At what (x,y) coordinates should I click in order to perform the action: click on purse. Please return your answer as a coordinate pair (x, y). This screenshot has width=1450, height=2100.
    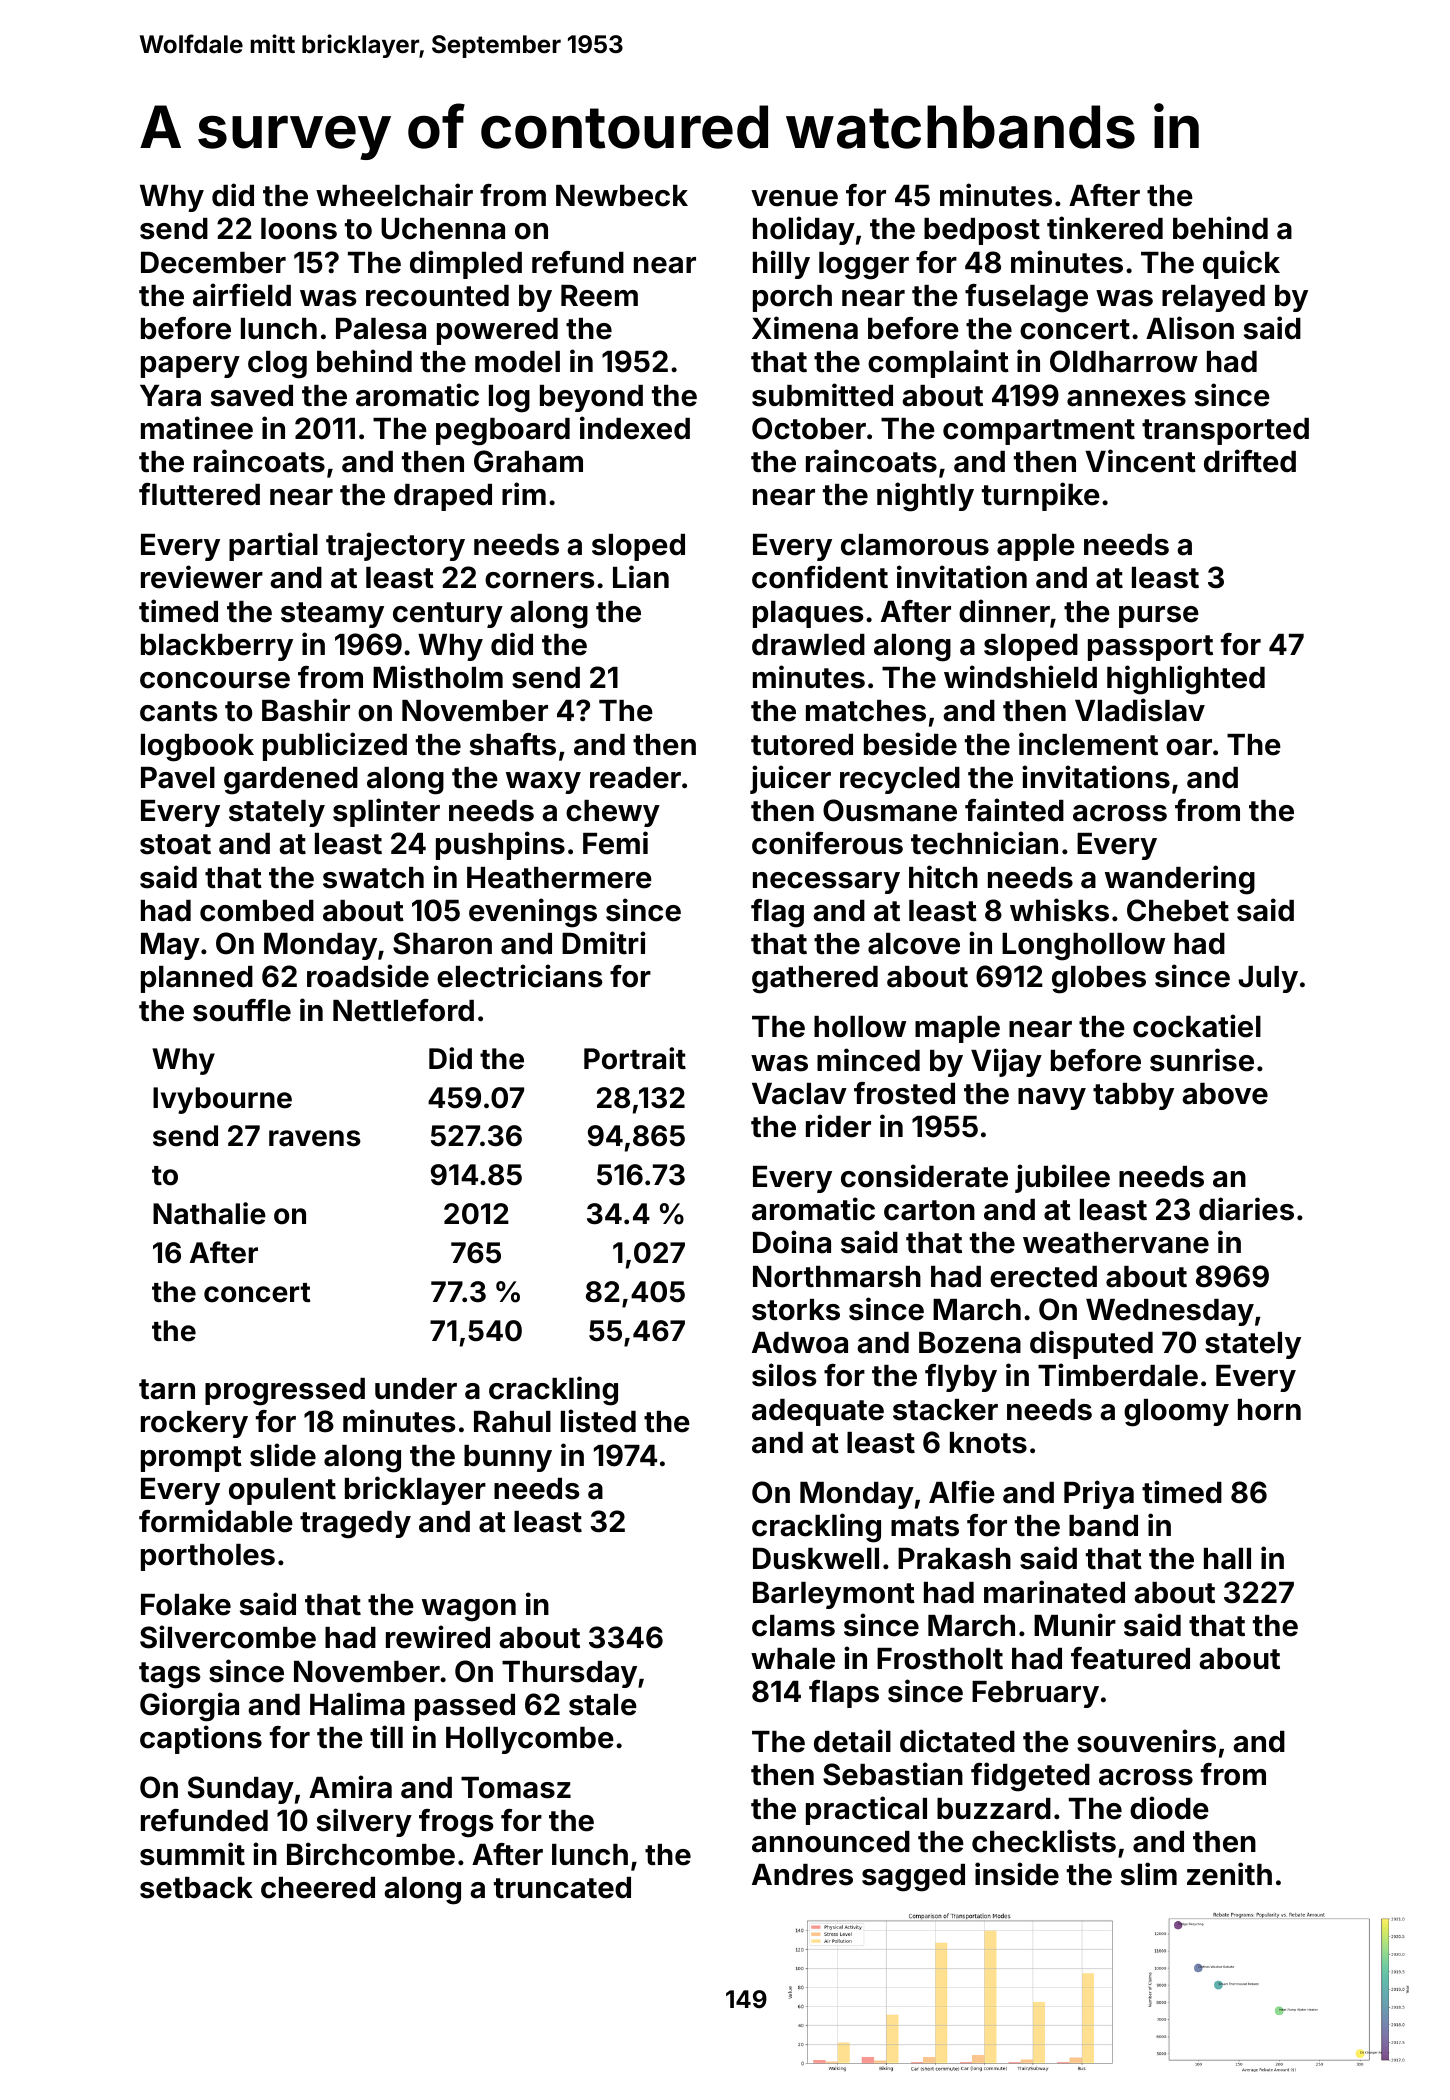
    Looking at the image, I should click on (1159, 617).
